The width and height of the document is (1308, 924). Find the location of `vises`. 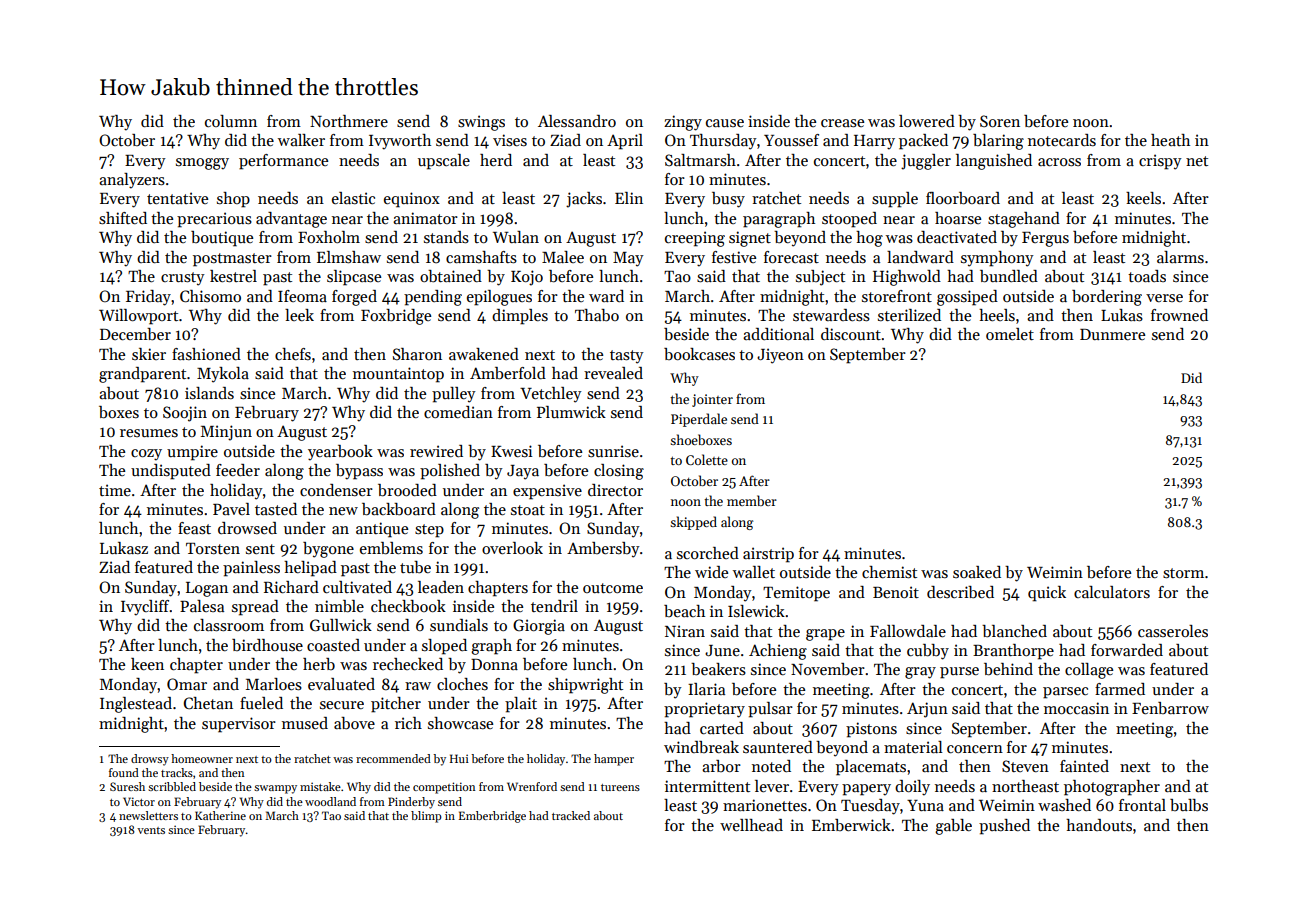

vises is located at coordinates (510, 140).
